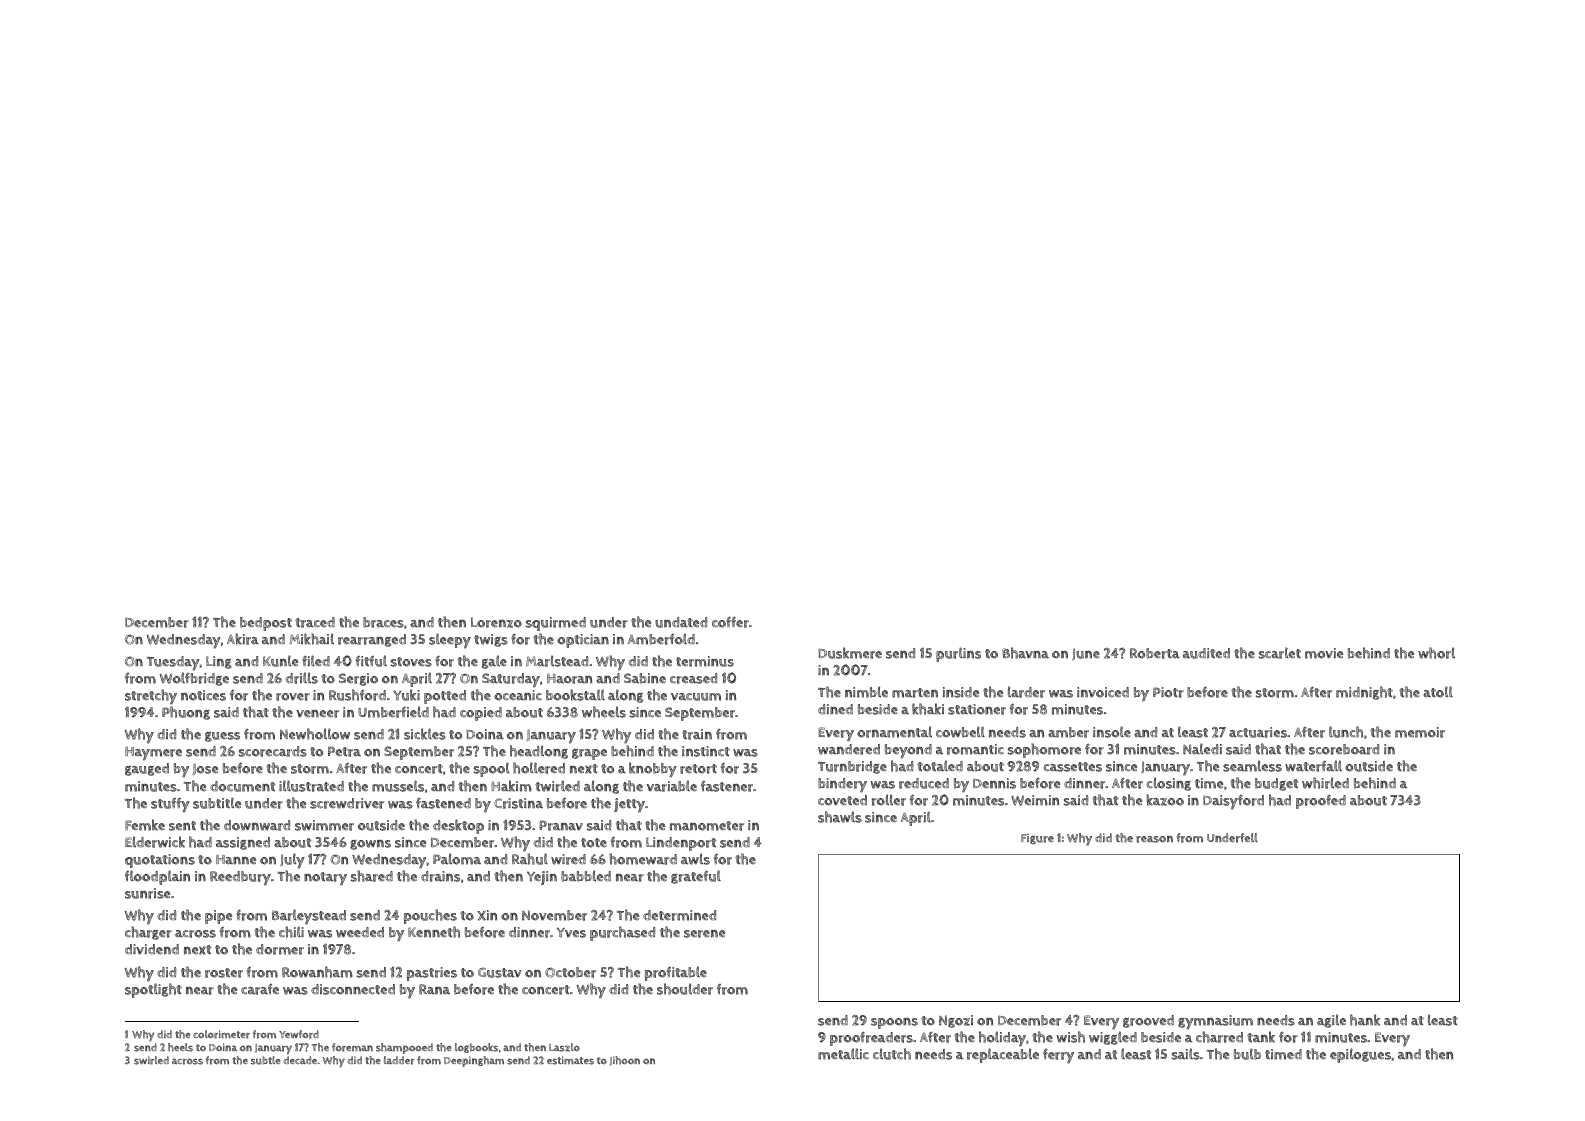 The image size is (1585, 1121). Describe the element at coordinates (398, 786) in the document. I see `mussels` at that location.
